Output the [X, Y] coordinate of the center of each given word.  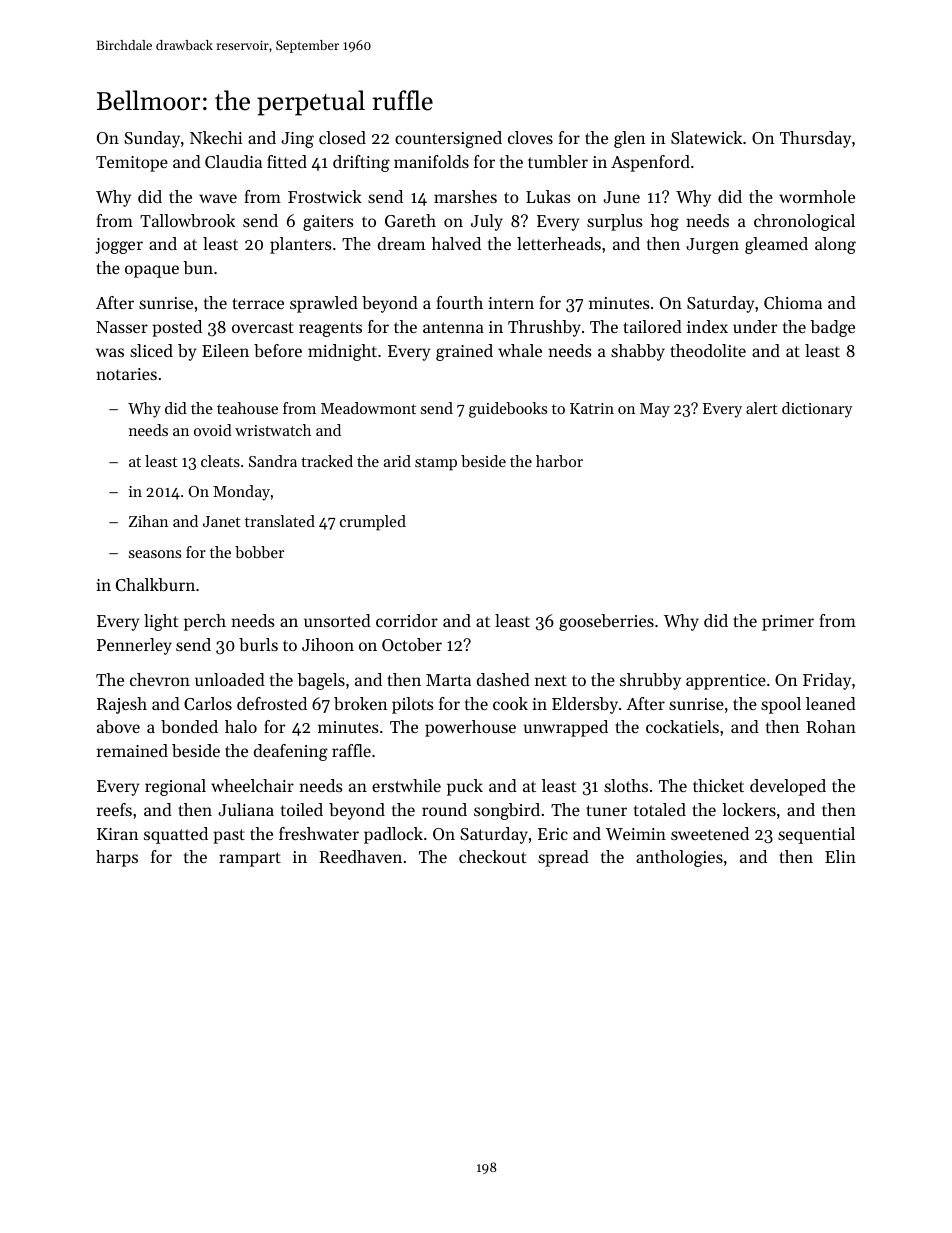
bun [198, 267]
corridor [407, 620]
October [412, 644]
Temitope [132, 164]
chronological [804, 222]
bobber [259, 552]
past [229, 836]
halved [456, 243]
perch [205, 622]
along [835, 245]
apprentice [726, 682]
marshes [465, 196]
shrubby [650, 681]
